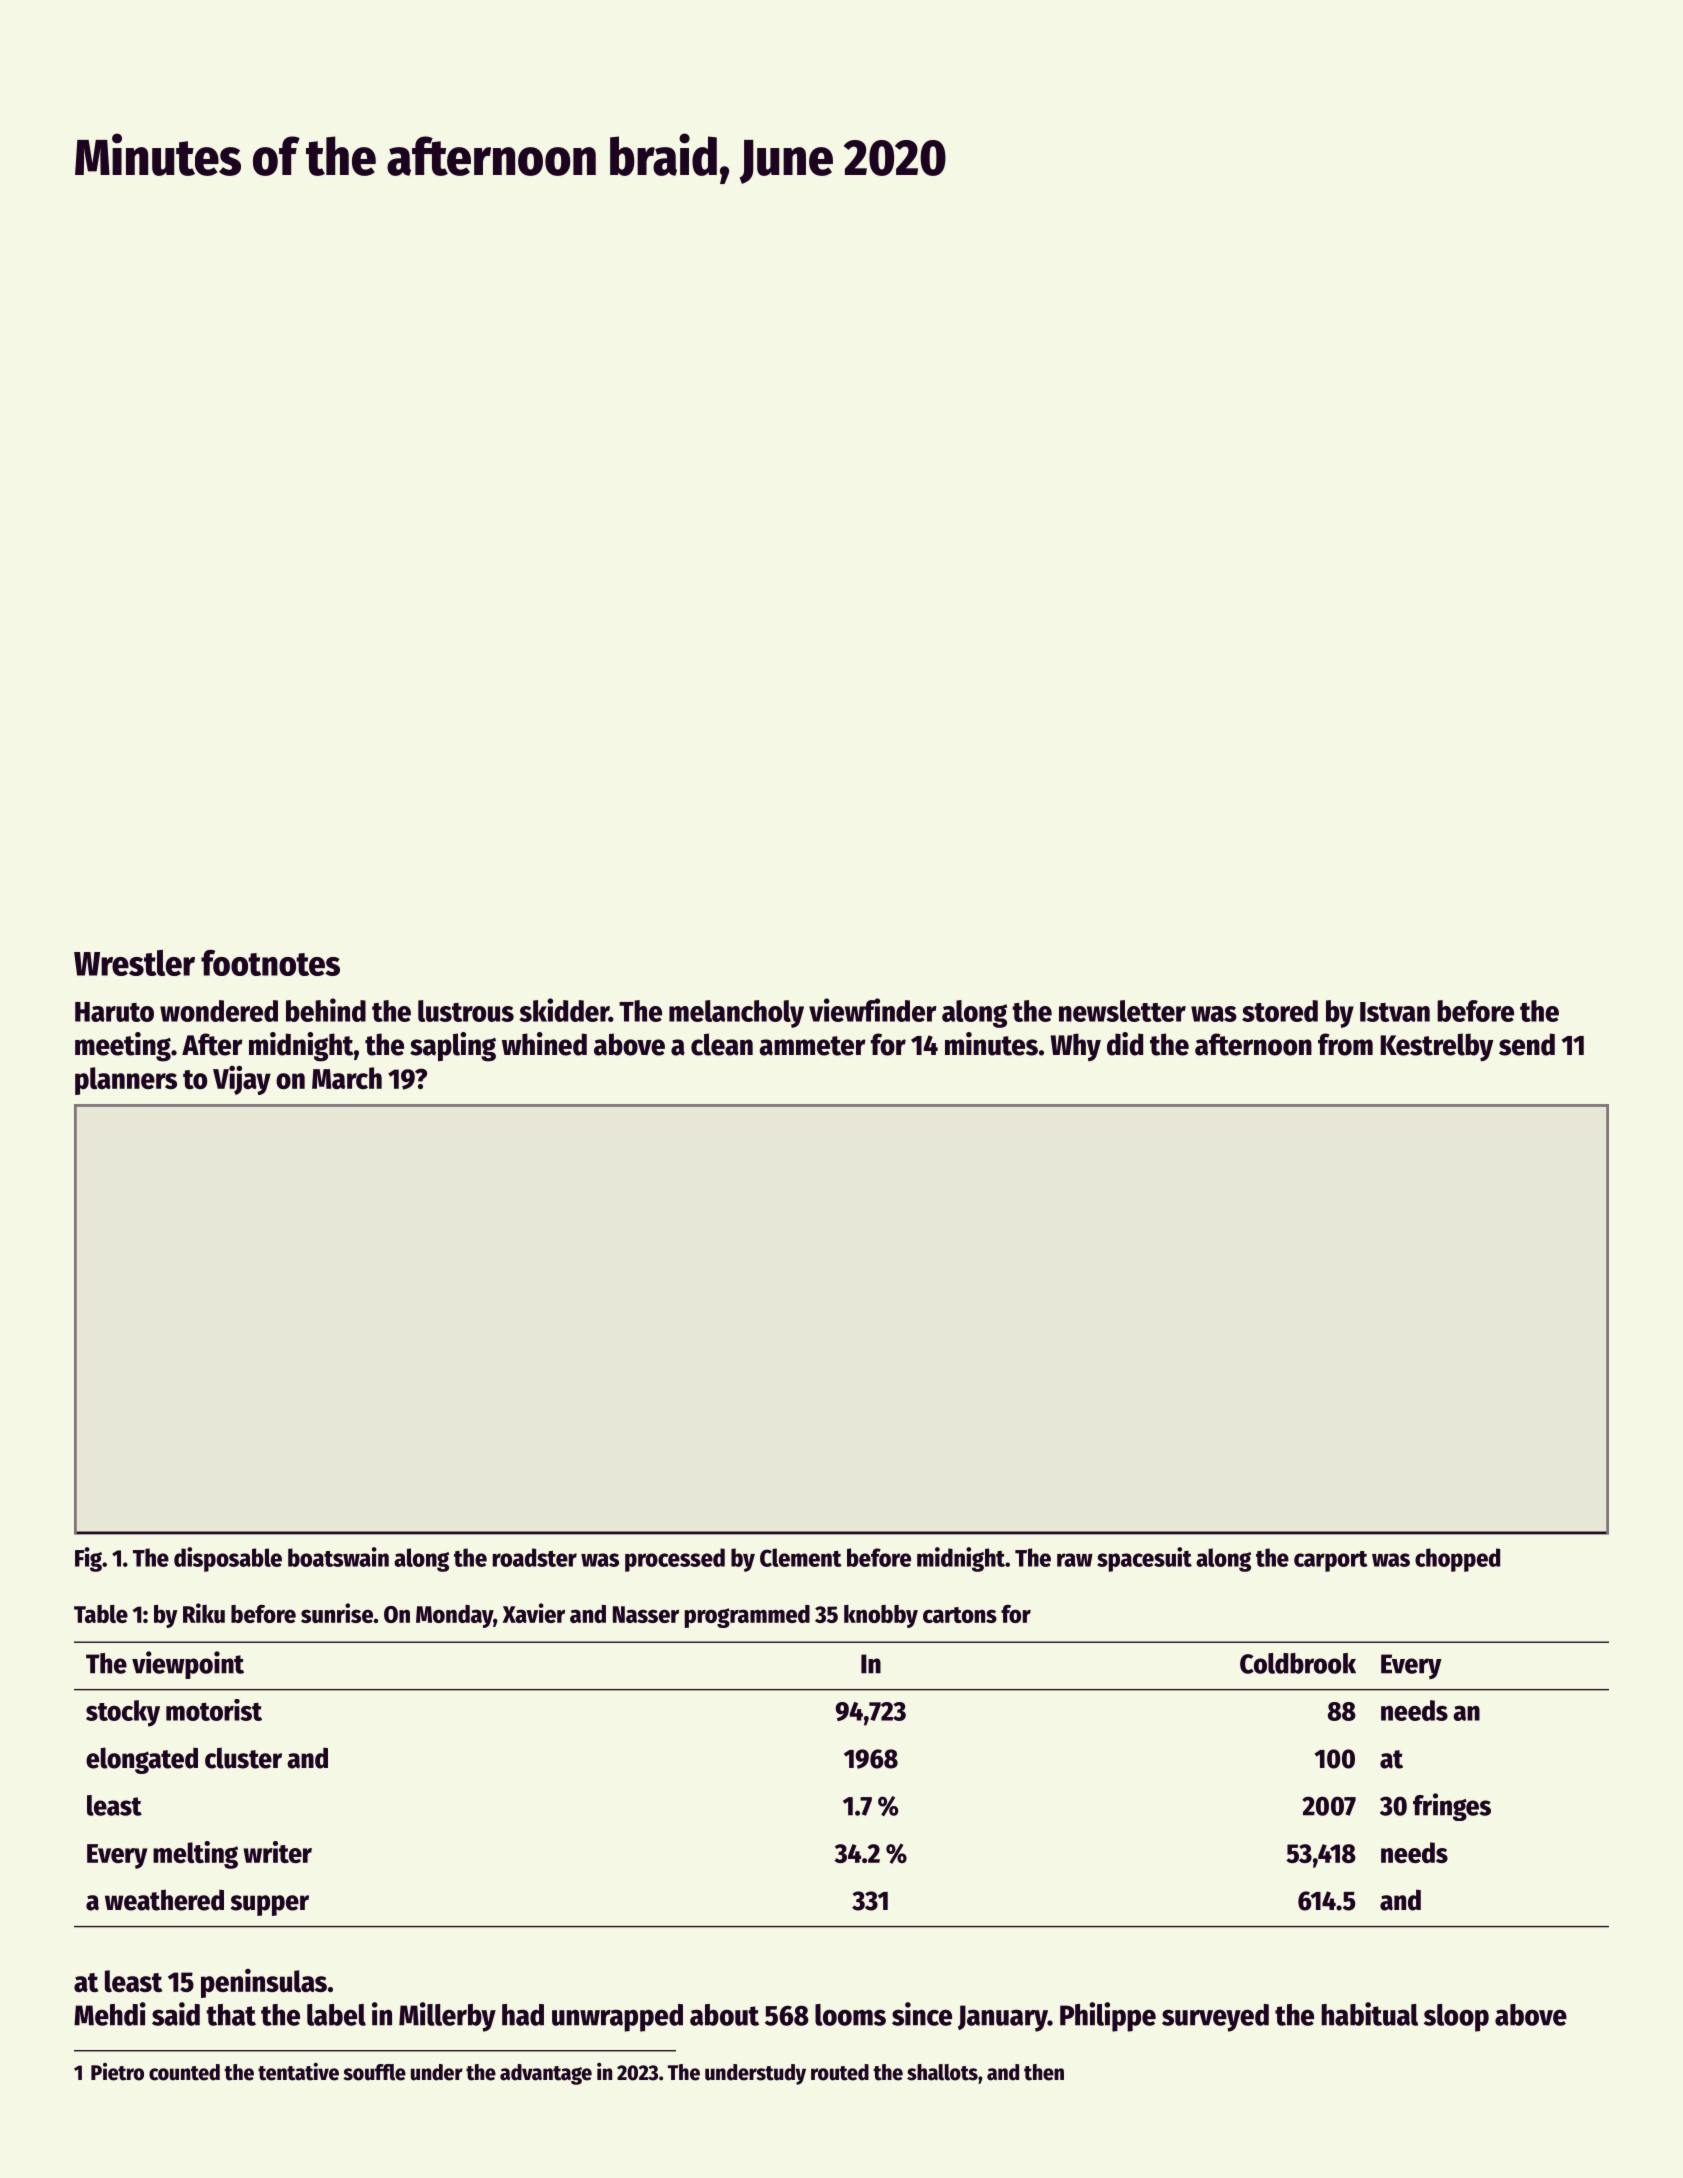  Describe the element at coordinates (298, 2072) in the document. I see `tentative` at that location.
